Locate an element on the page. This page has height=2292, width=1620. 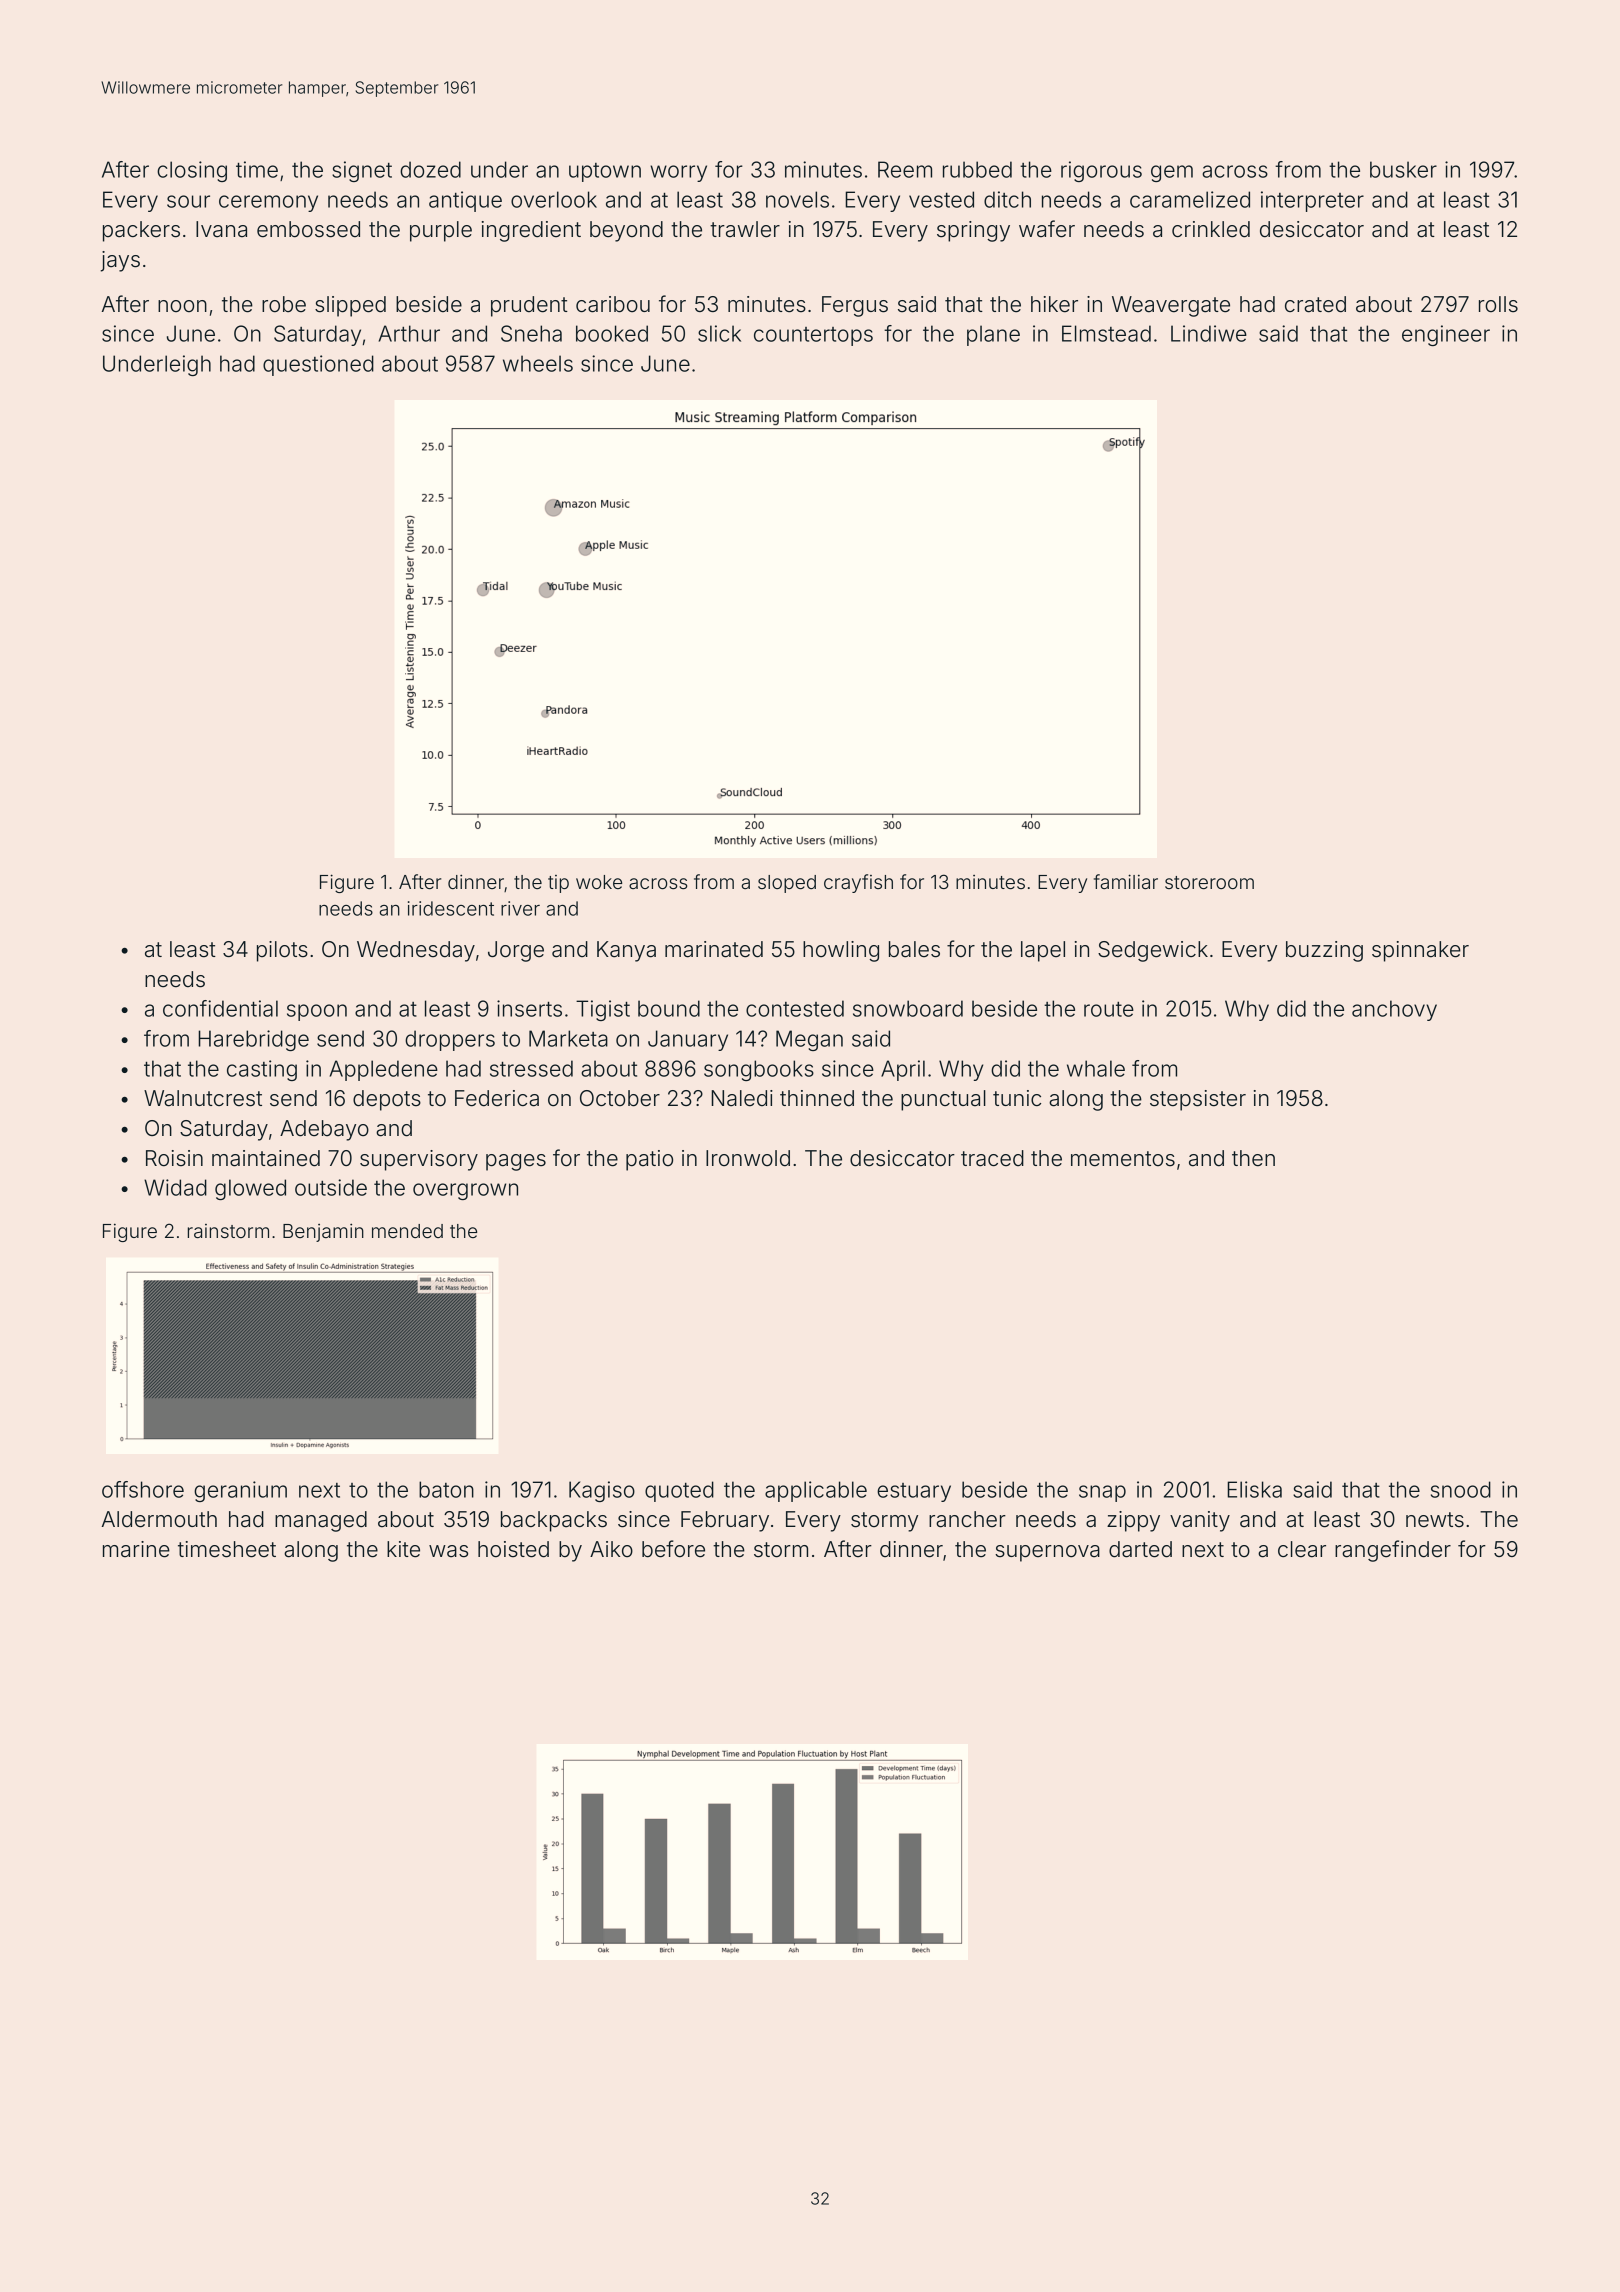
wheels is located at coordinates (538, 363).
